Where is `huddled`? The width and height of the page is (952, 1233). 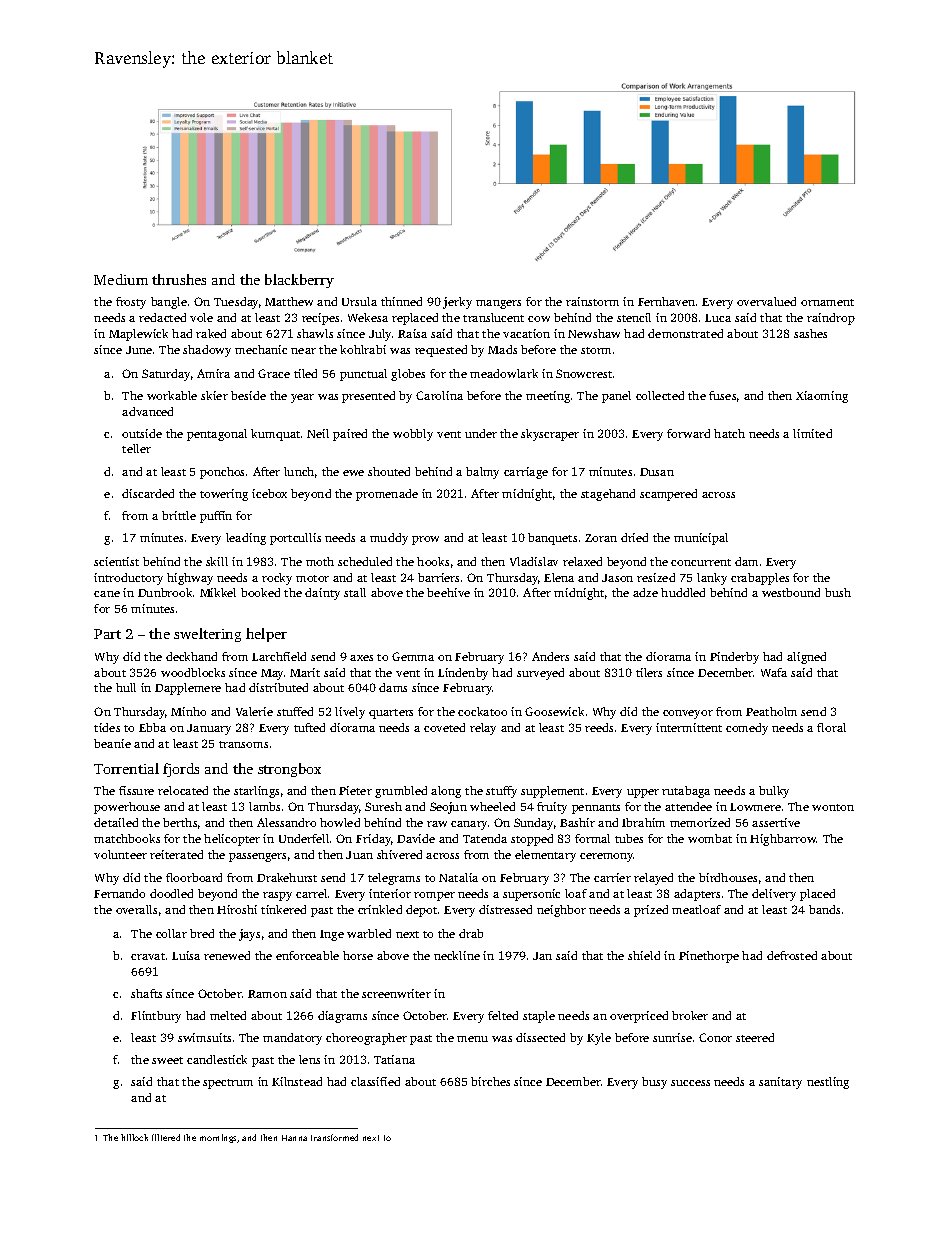
huddled is located at coordinates (683, 592).
